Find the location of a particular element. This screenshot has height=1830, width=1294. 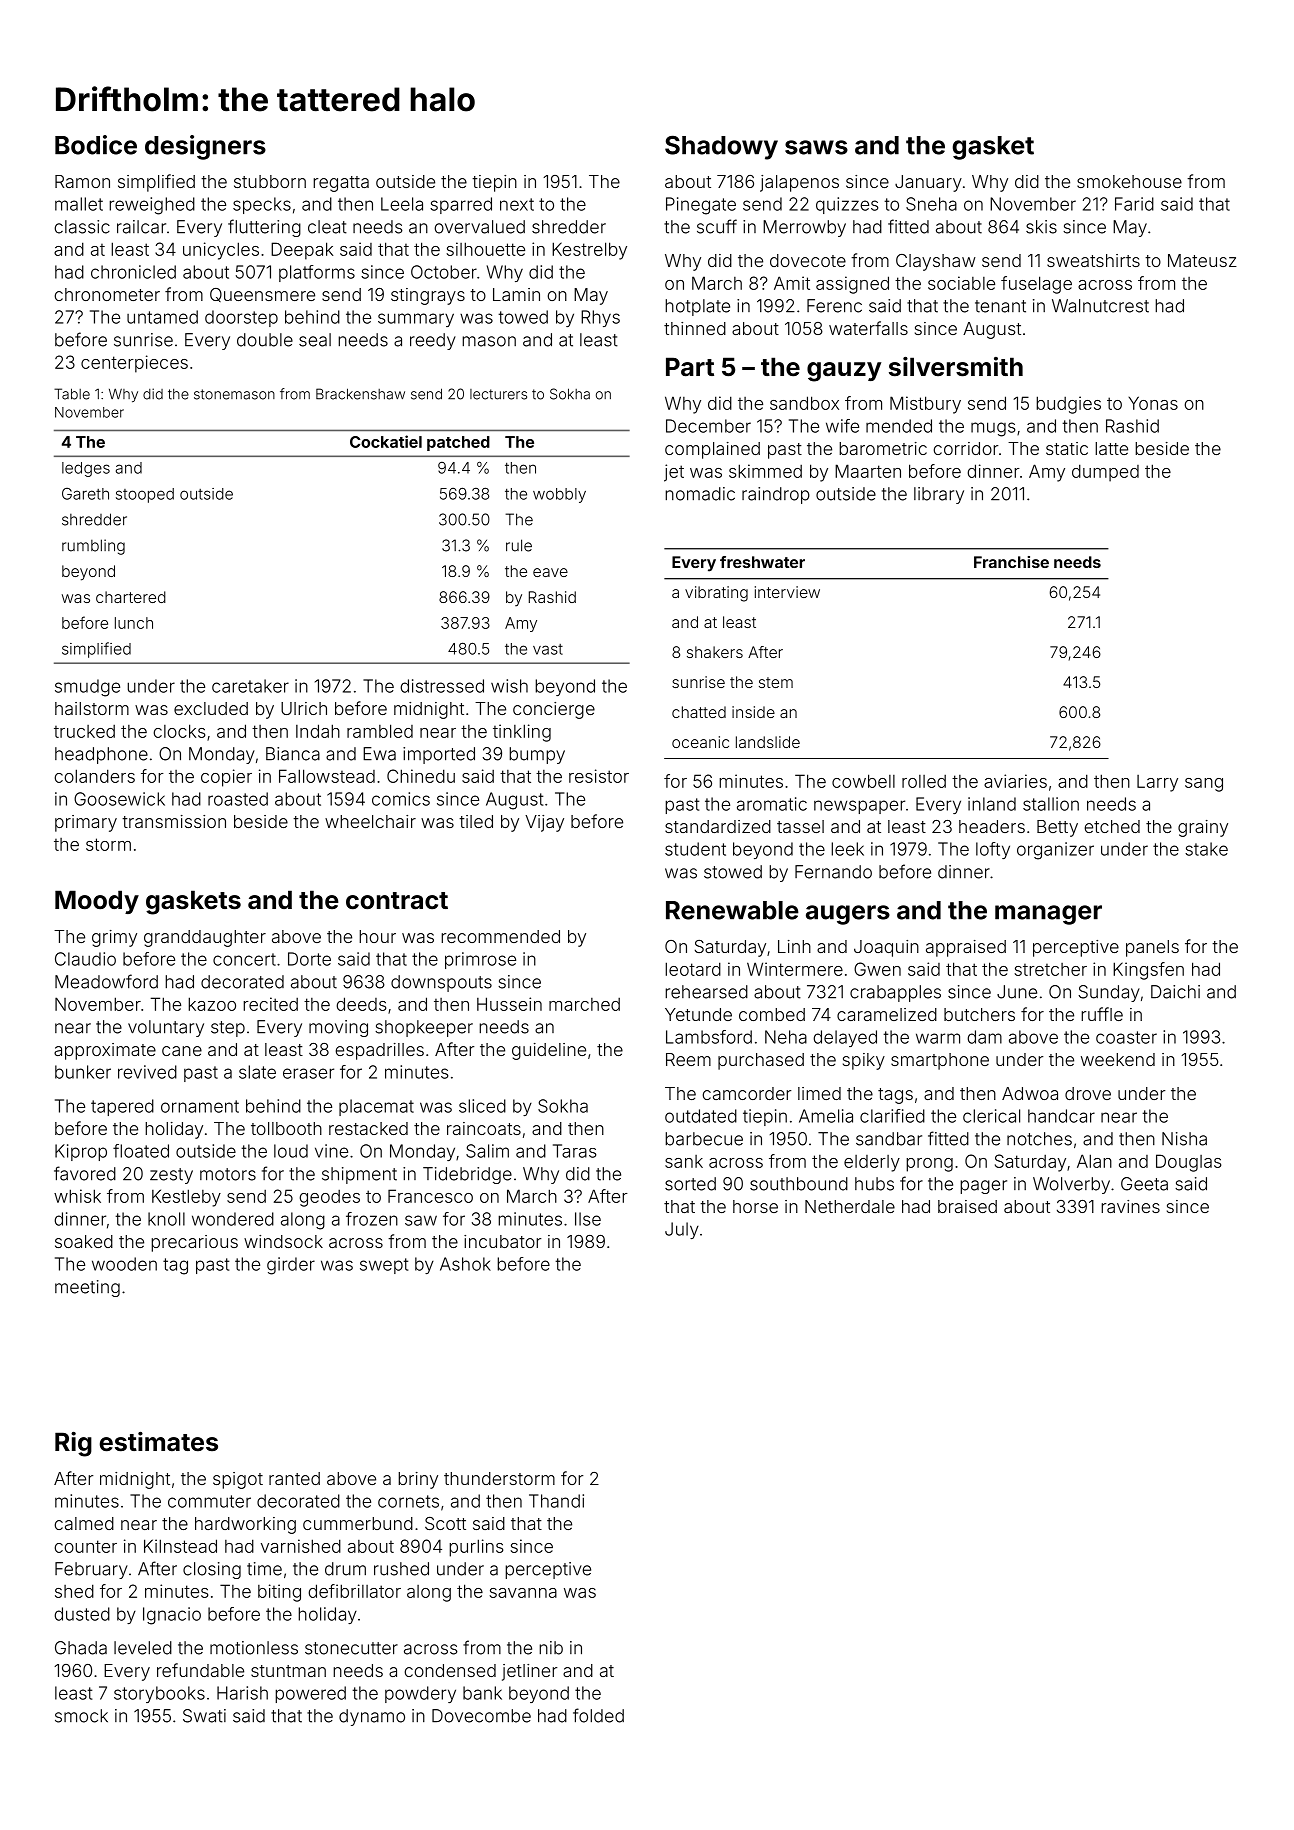

hour is located at coordinates (377, 936).
